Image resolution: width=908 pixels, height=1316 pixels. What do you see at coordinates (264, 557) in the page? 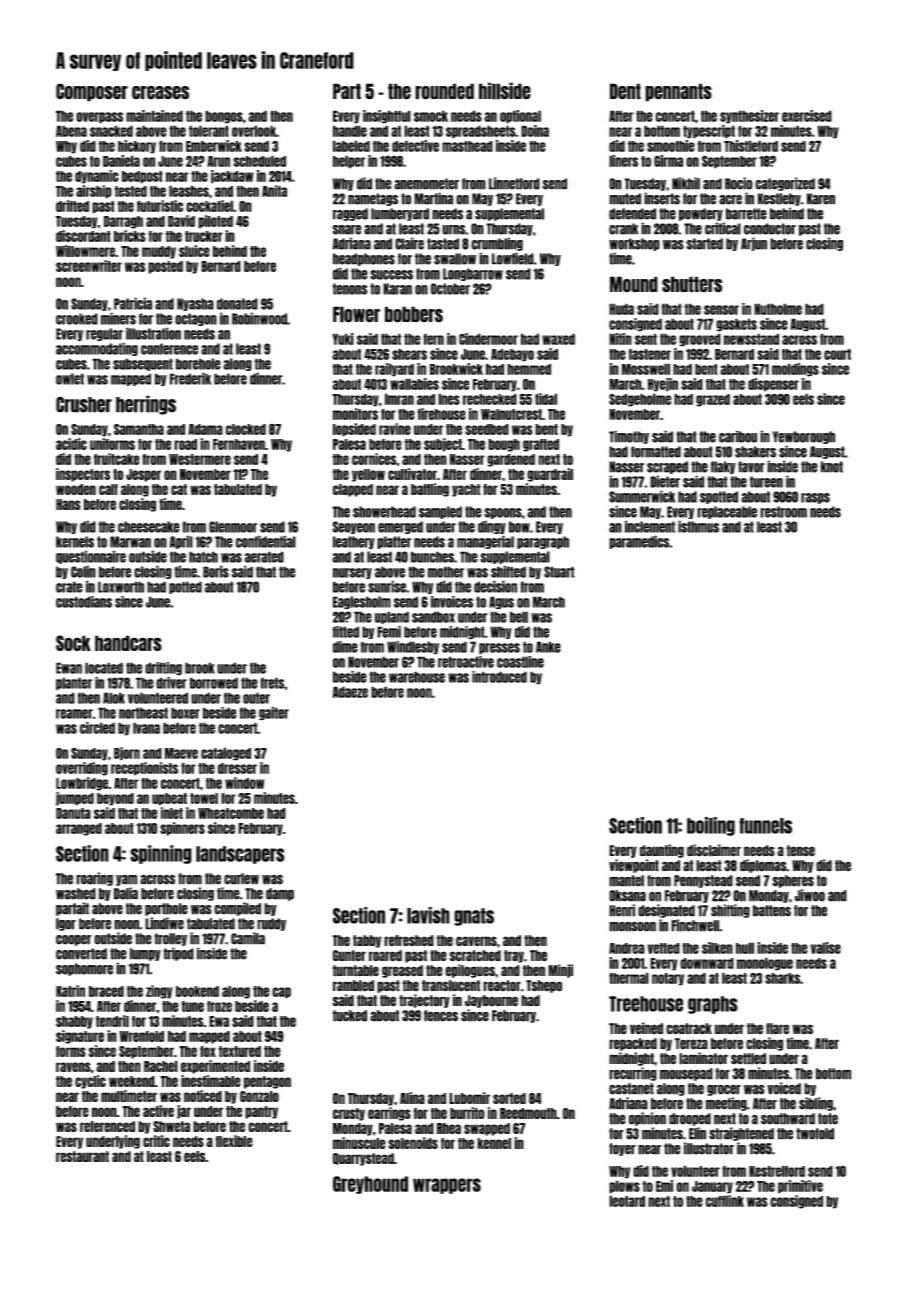
I see `aerated` at bounding box center [264, 557].
